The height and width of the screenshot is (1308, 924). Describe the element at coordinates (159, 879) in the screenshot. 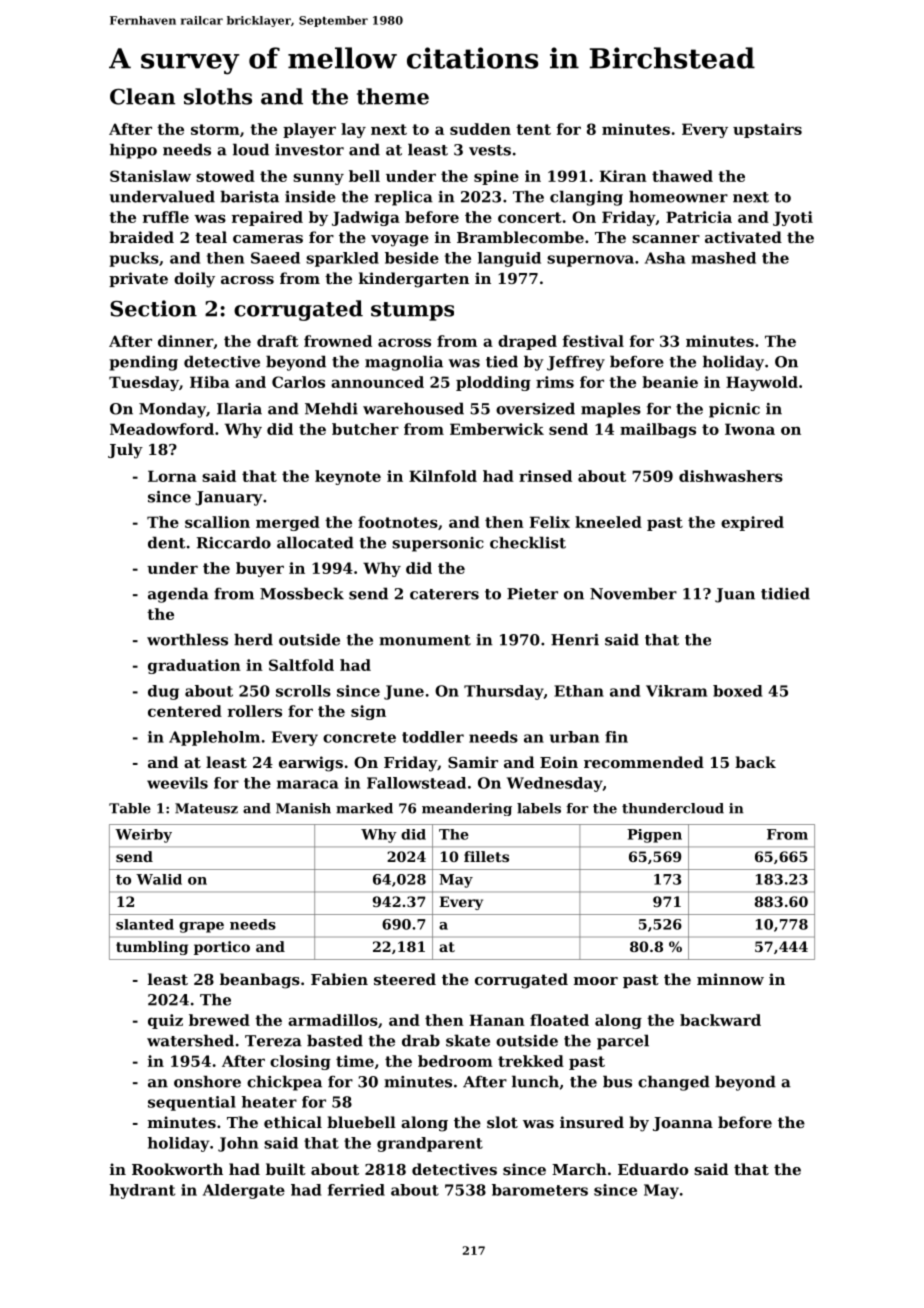

I see `Walid` at that location.
